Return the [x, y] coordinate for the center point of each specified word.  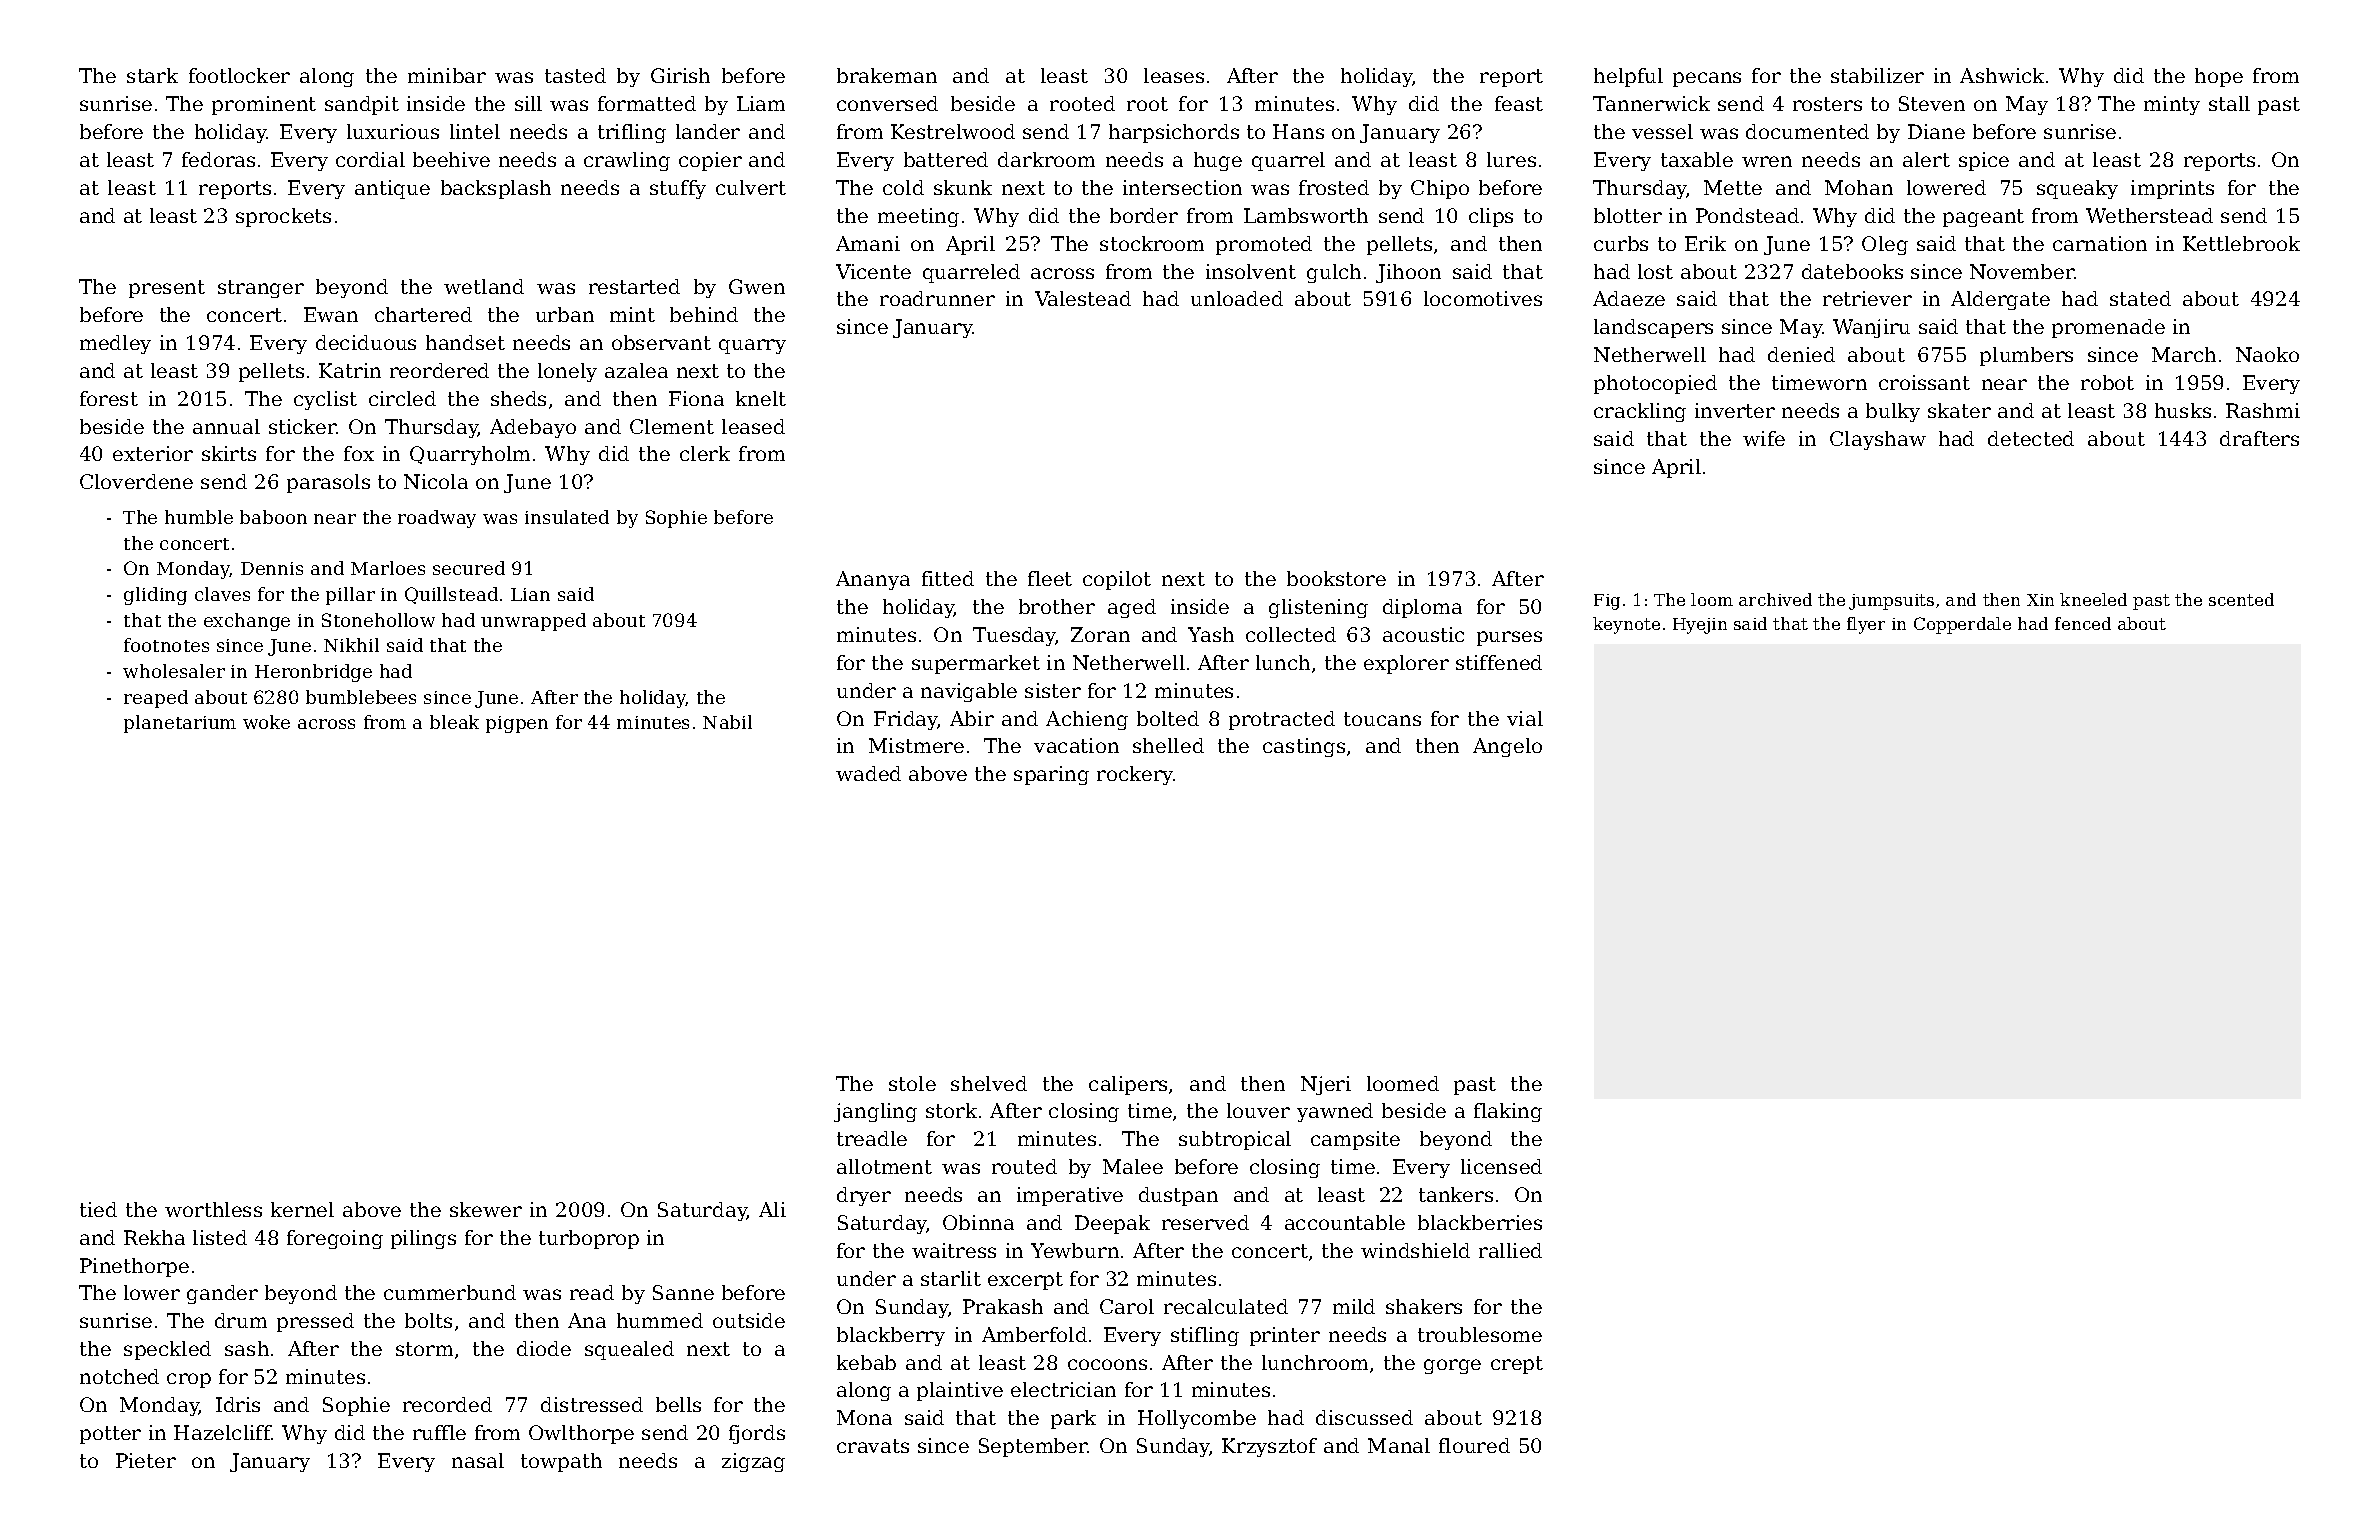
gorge [1452, 1366]
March [2184, 354]
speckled [167, 1350]
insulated [567, 517]
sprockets [283, 217]
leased [753, 426]
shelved [989, 1083]
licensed [1501, 1166]
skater [1959, 410]
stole [912, 1083]
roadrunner [937, 298]
